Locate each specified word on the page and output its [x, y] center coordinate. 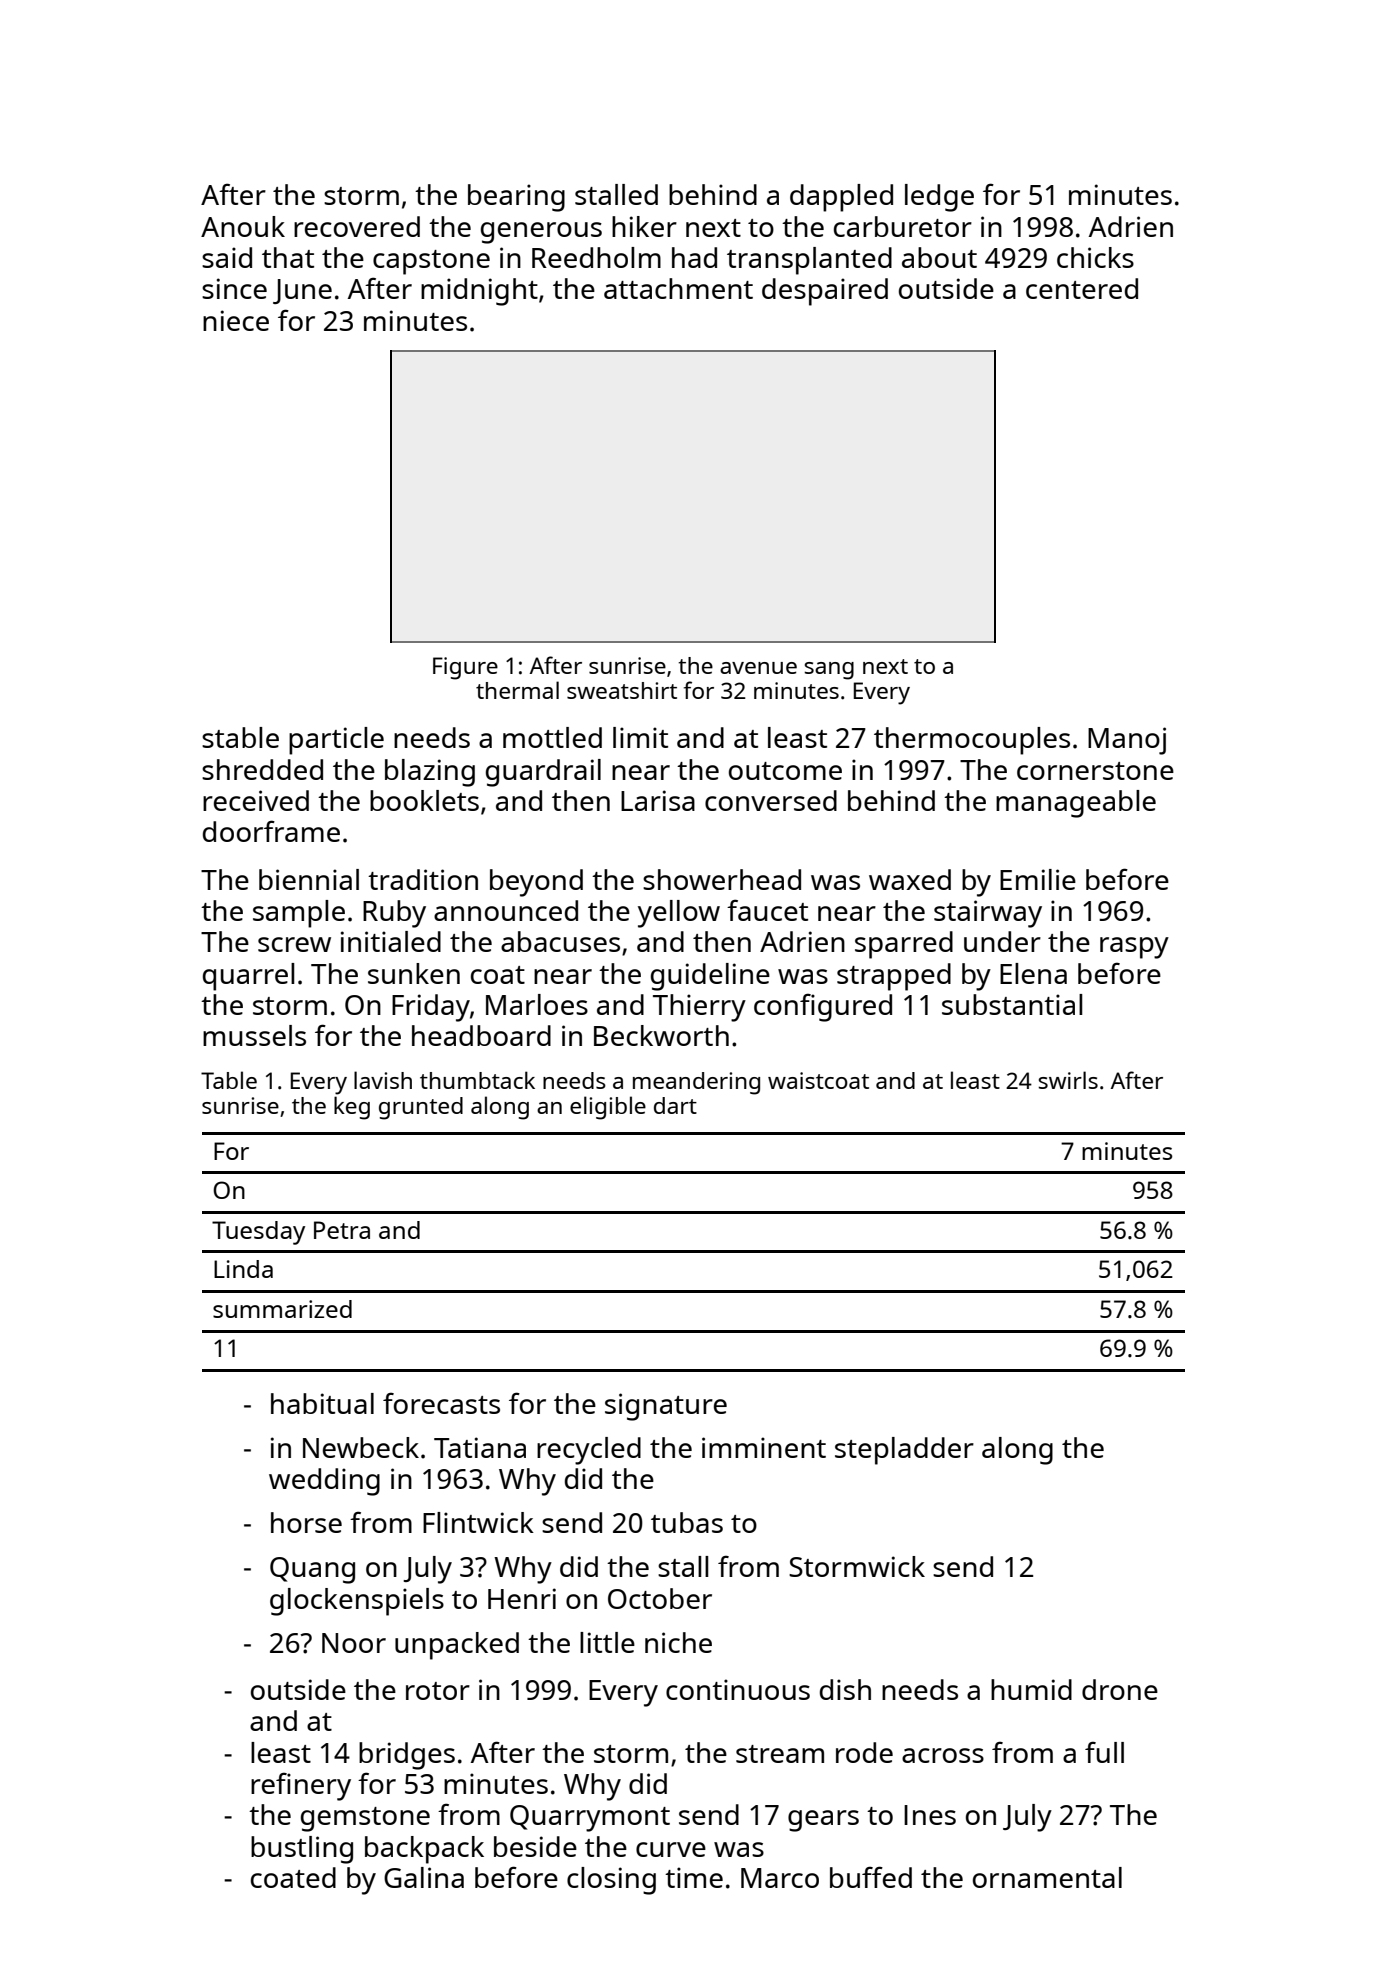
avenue [758, 668]
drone [1120, 1689]
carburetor [903, 226]
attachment [678, 288]
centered [1082, 288]
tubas [687, 1522]
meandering [696, 1083]
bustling [302, 1850]
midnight [479, 292]
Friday [431, 1008]
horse [306, 1522]
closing [611, 1881]
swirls [1068, 1080]
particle [336, 741]
